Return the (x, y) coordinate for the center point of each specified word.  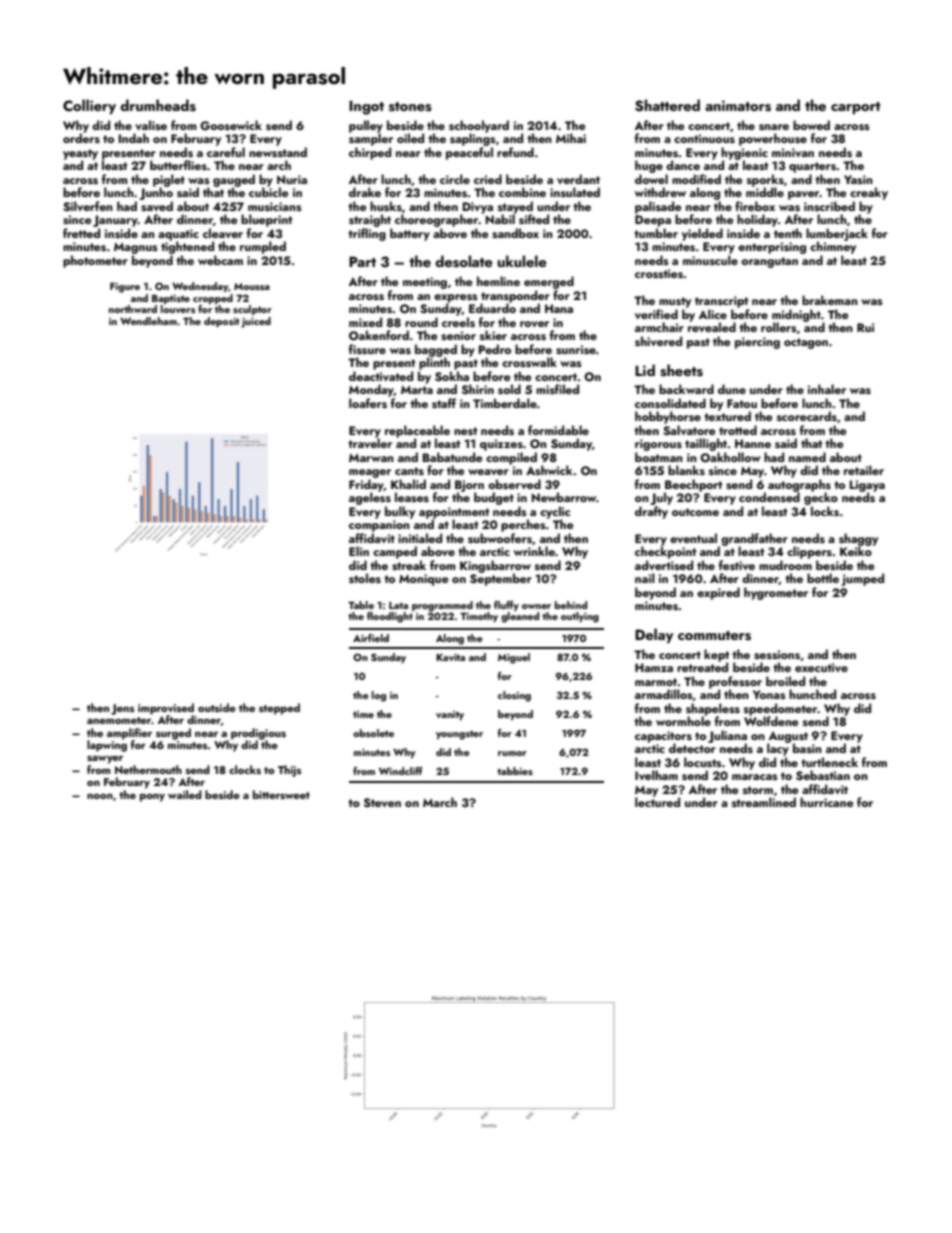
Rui (865, 327)
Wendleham (148, 321)
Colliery (89, 106)
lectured (657, 802)
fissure (367, 349)
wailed (185, 794)
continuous (704, 138)
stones (410, 107)
